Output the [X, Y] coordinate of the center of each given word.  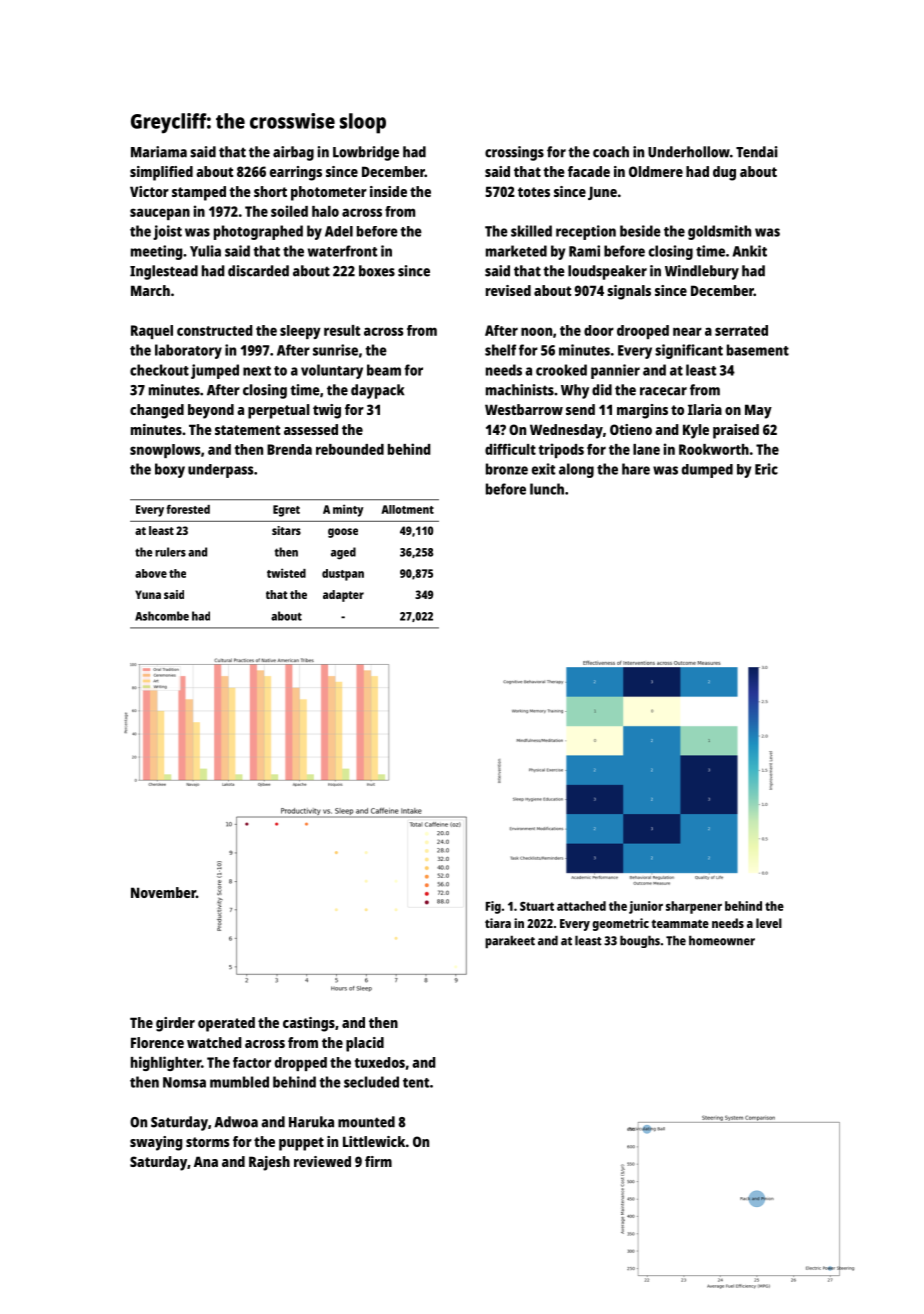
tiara [498, 923]
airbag [293, 153]
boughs [640, 941]
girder [175, 1024]
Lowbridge [366, 153]
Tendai [757, 152]
